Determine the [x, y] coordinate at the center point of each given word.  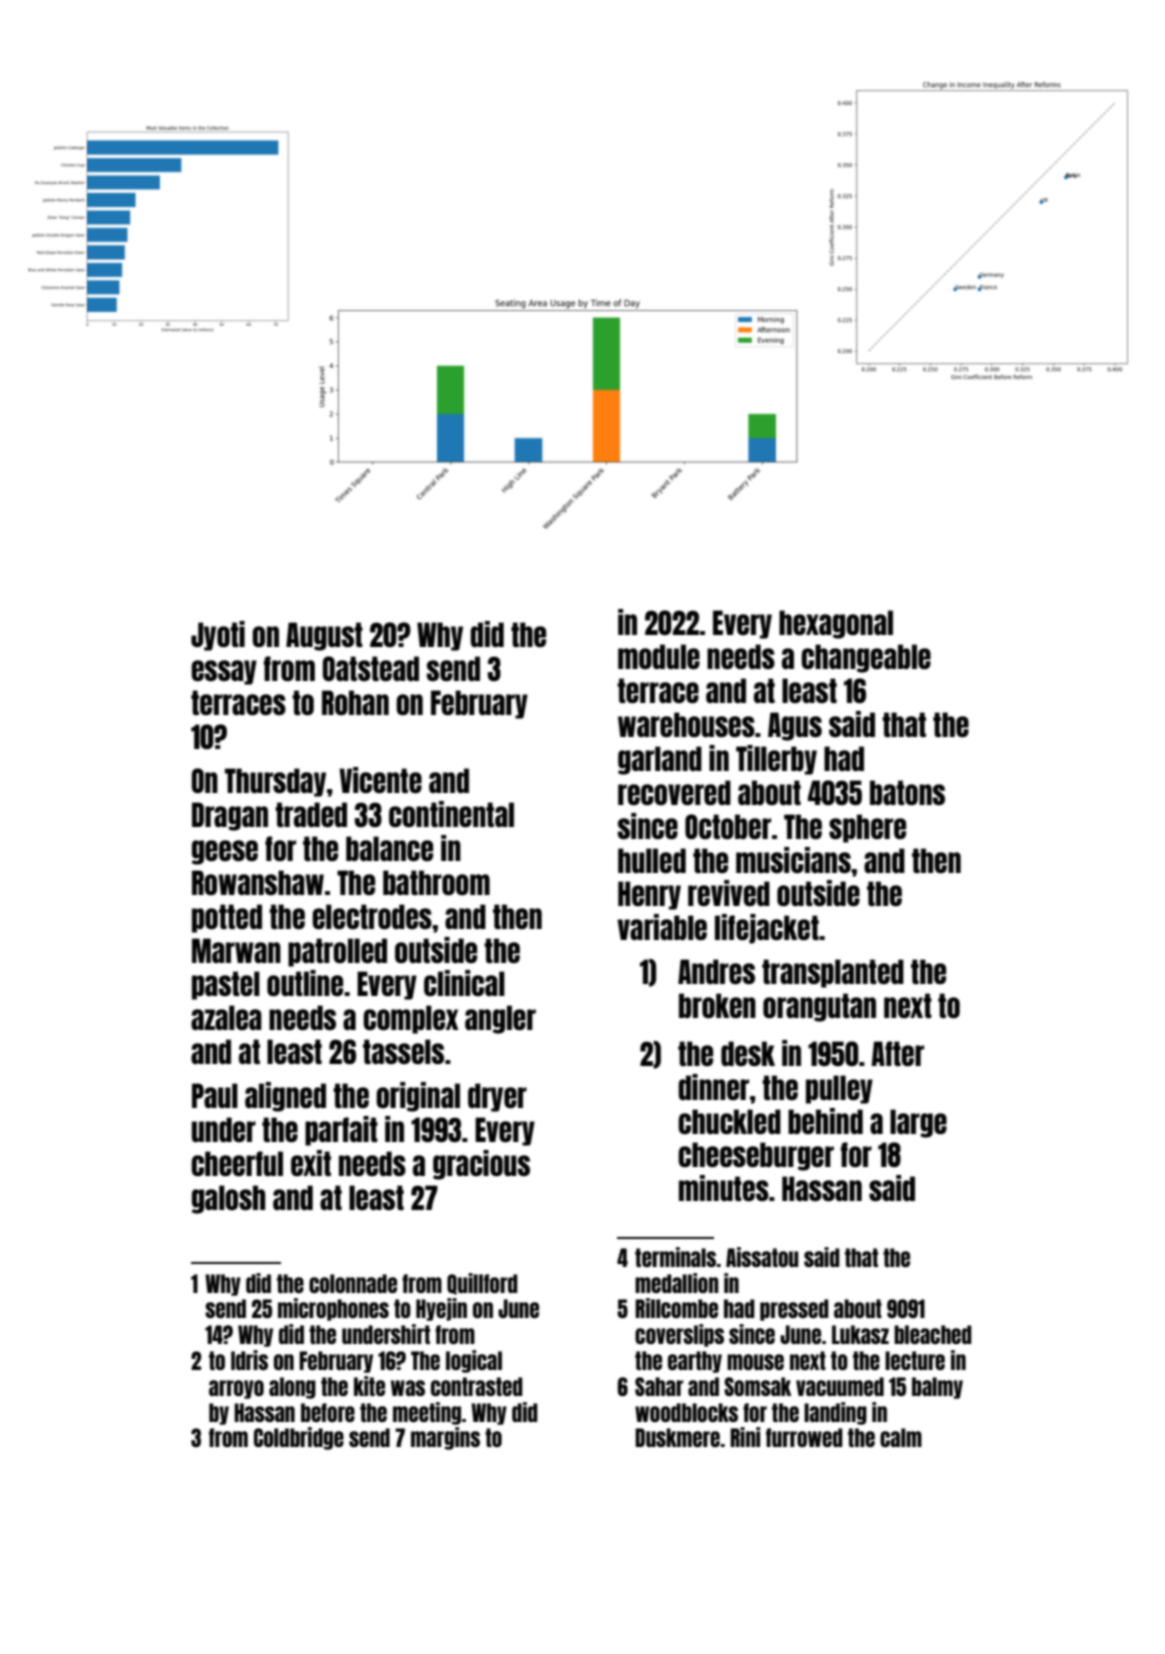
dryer [497, 1097]
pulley [839, 1089]
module [659, 656]
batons [907, 792]
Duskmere [677, 1437]
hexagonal [836, 624]
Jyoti [218, 636]
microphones [333, 1309]
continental [451, 814]
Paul [215, 1095]
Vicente [380, 780]
